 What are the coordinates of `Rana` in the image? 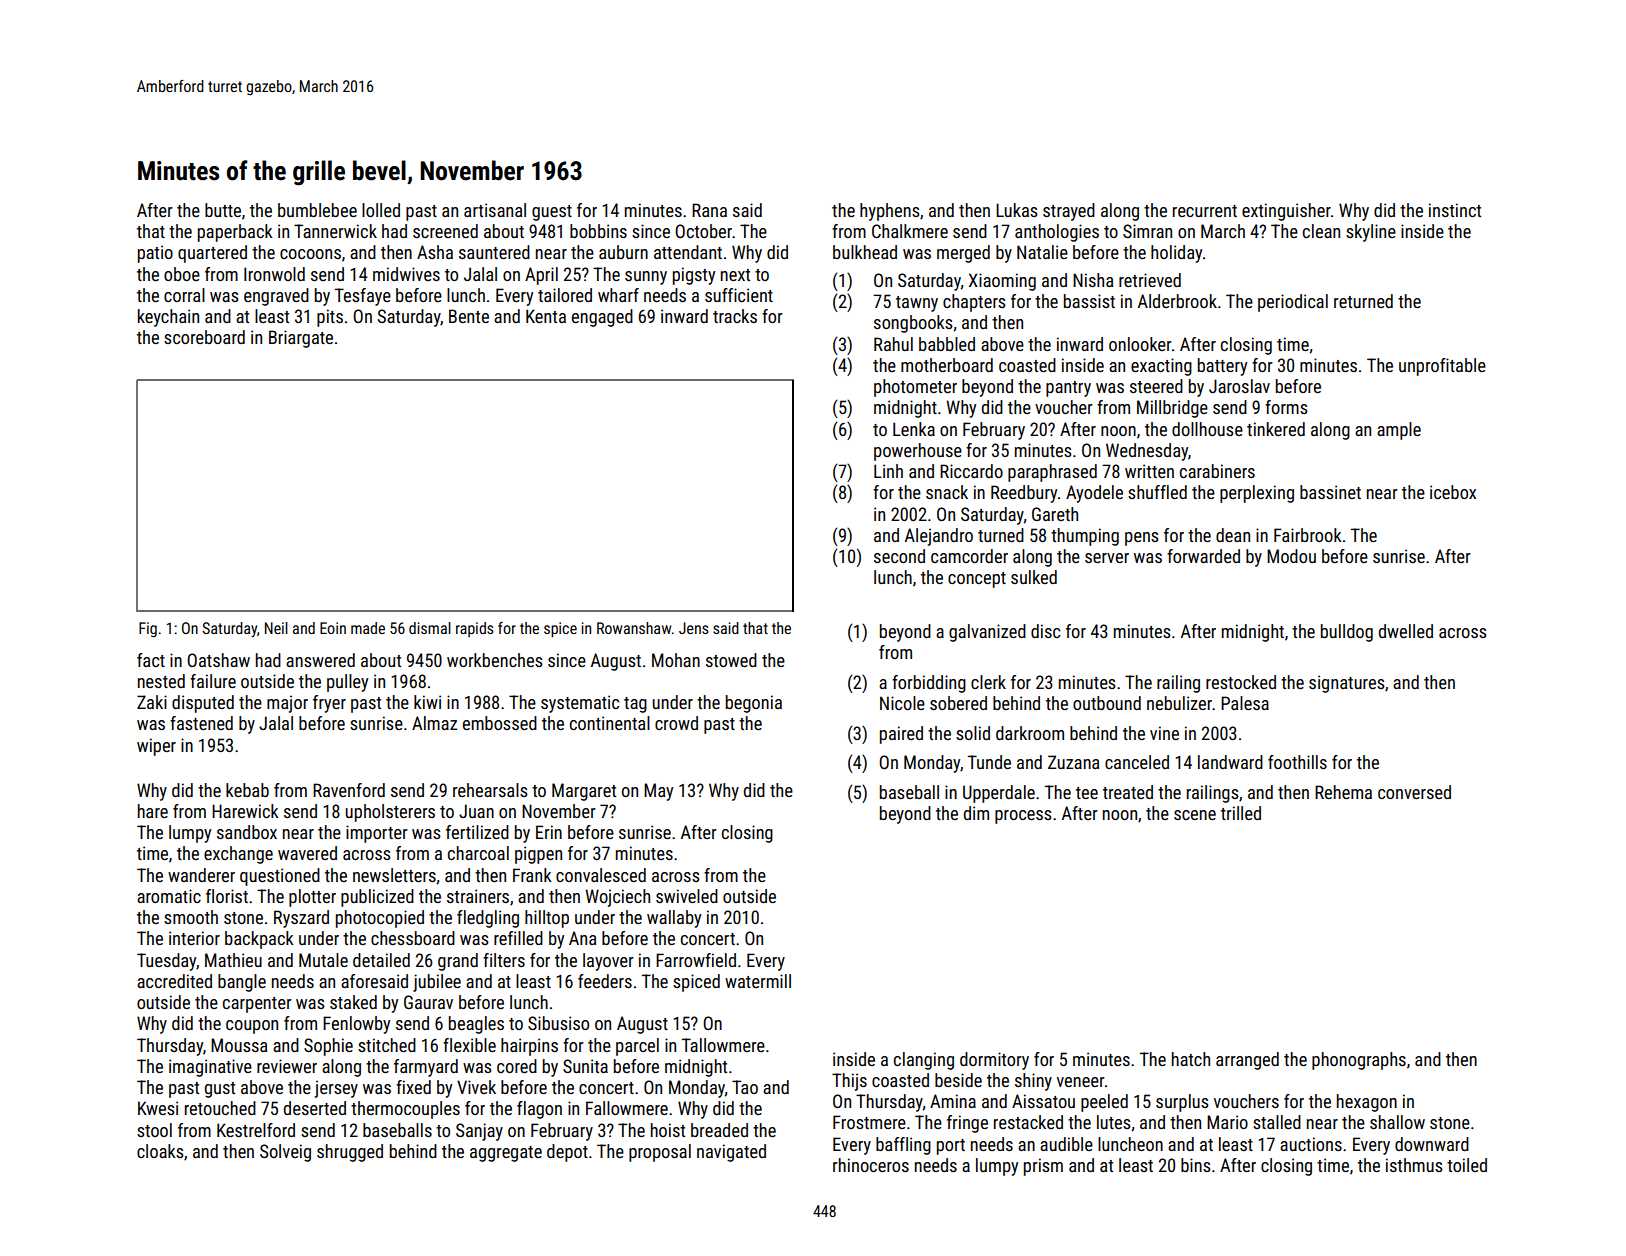 It's located at (709, 210).
